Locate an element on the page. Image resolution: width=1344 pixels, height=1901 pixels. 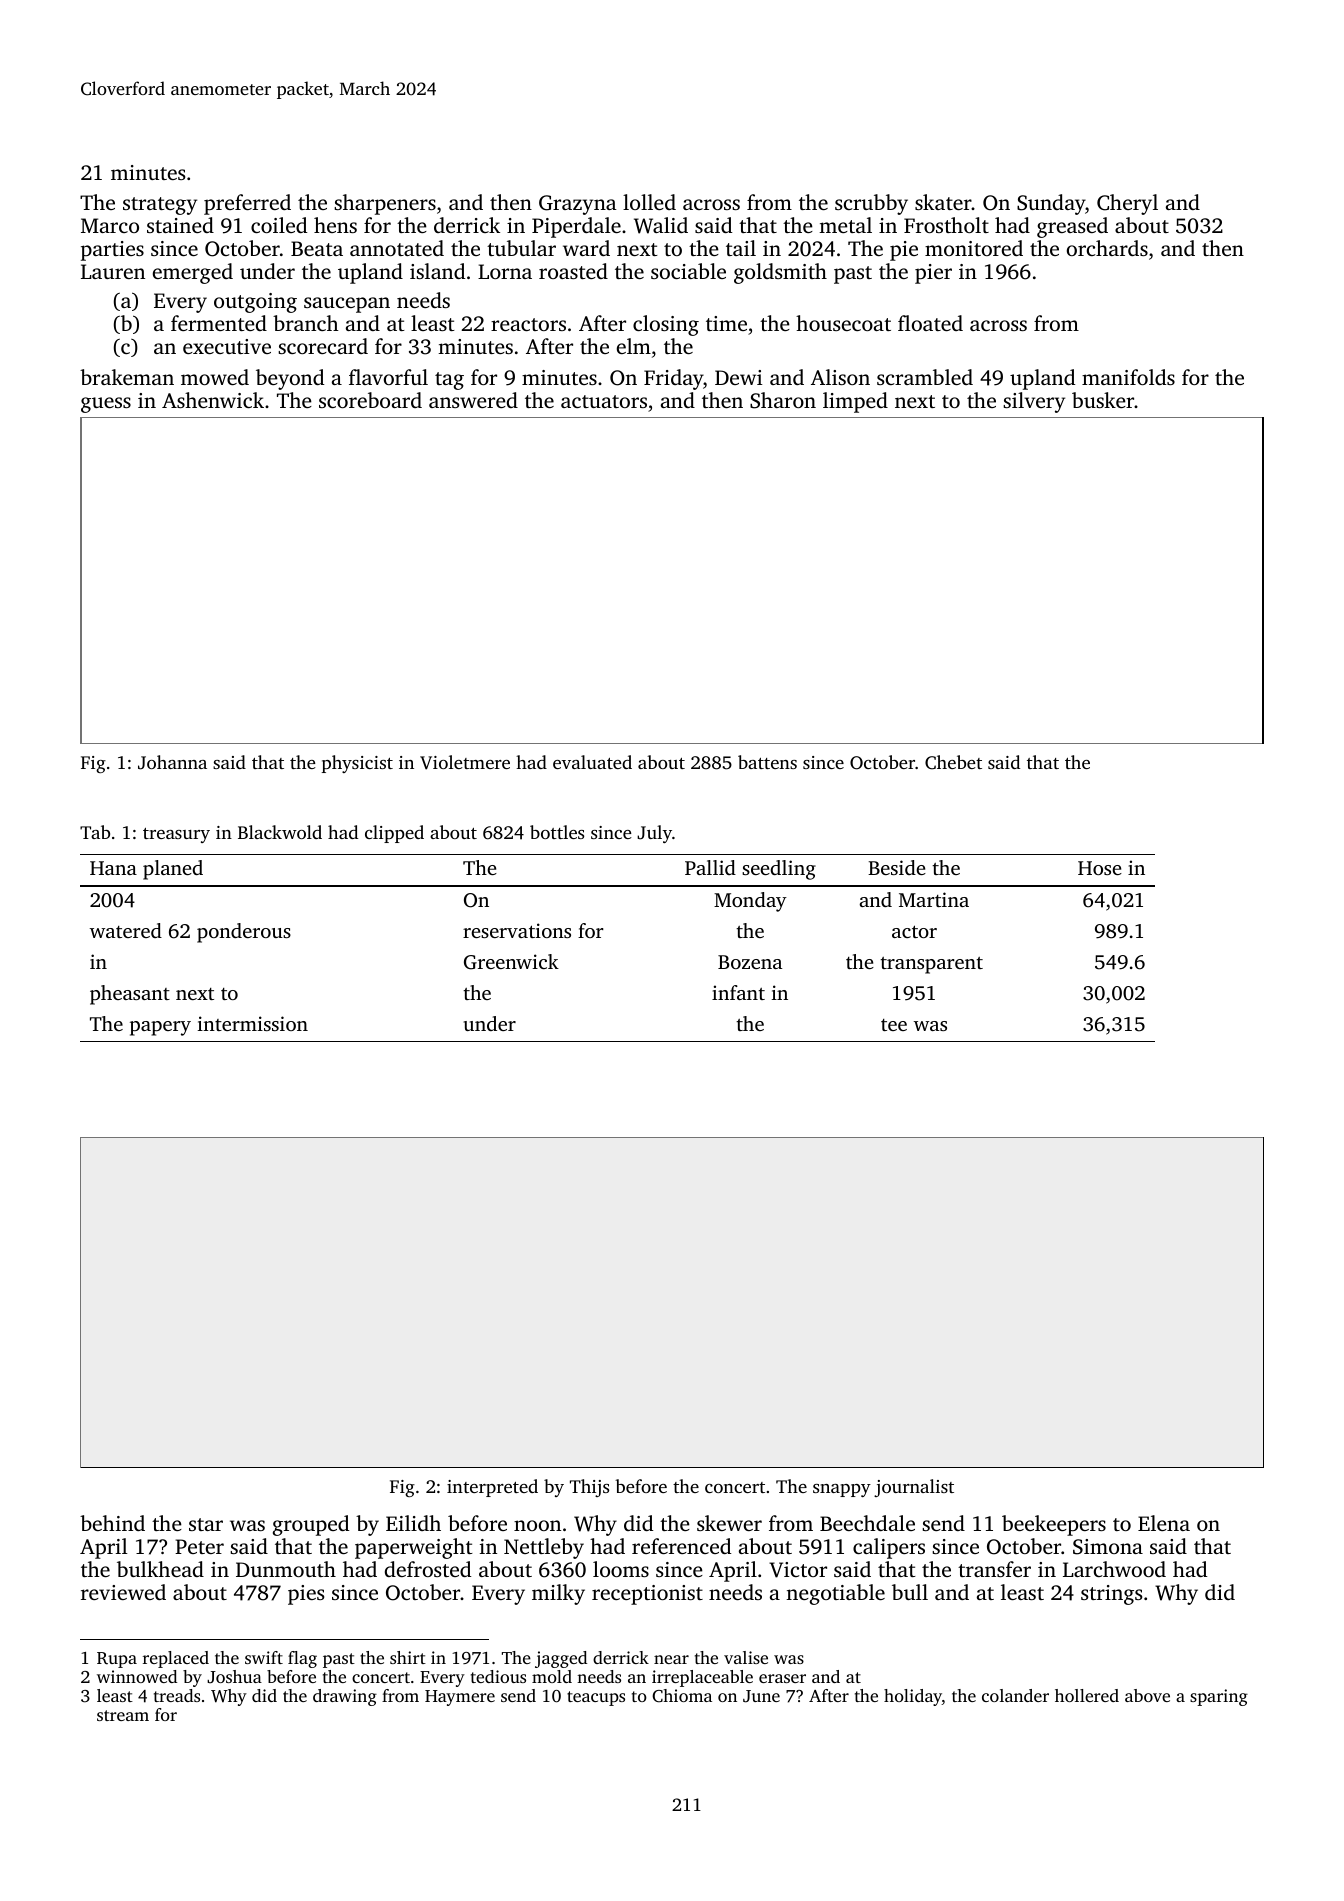
Greenwick is located at coordinates (511, 962).
